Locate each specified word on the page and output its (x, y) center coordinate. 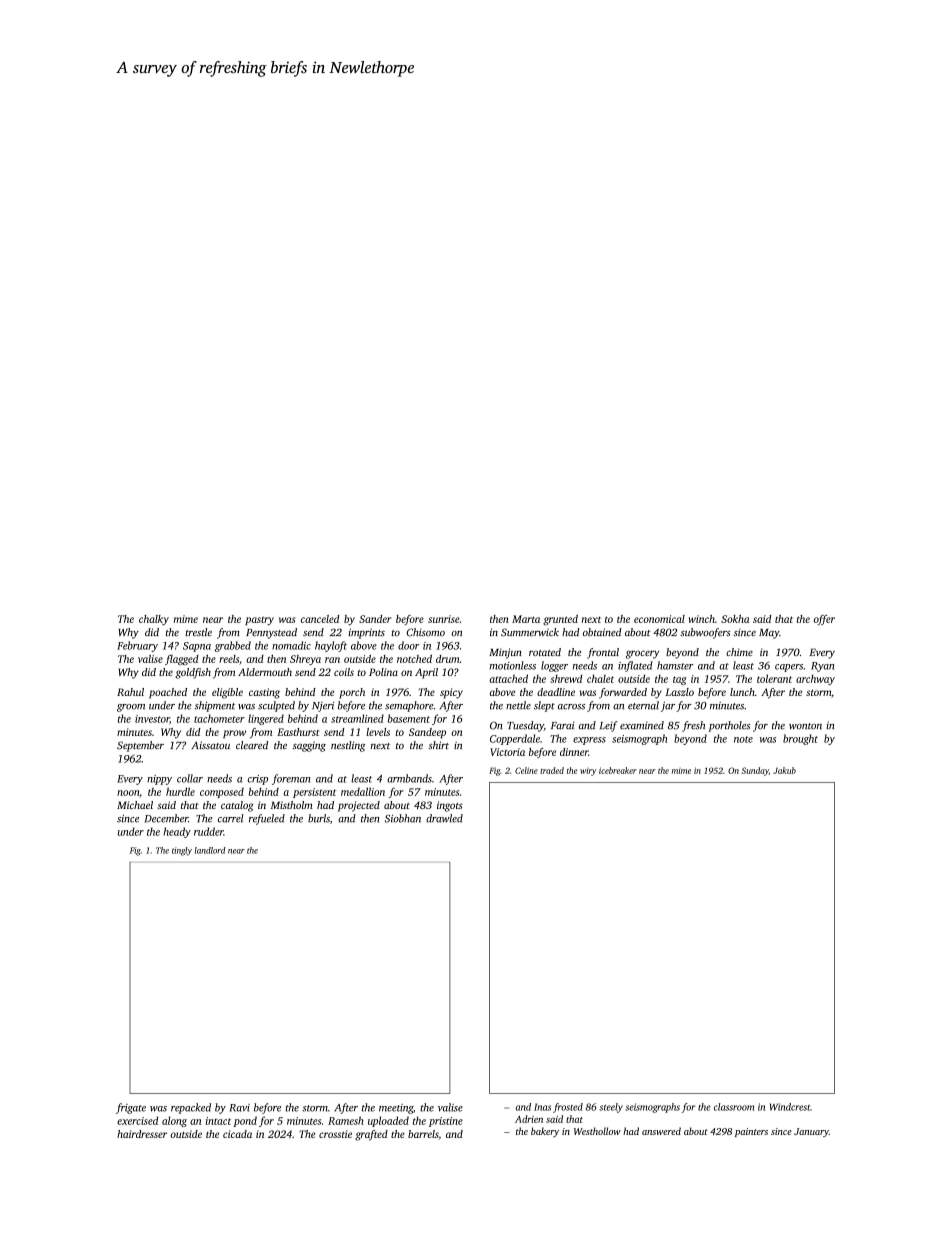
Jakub (784, 770)
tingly (182, 851)
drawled (444, 818)
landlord (210, 850)
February (137, 646)
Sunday (755, 771)
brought (800, 739)
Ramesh (346, 1120)
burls (319, 818)
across (571, 707)
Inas (542, 1107)
